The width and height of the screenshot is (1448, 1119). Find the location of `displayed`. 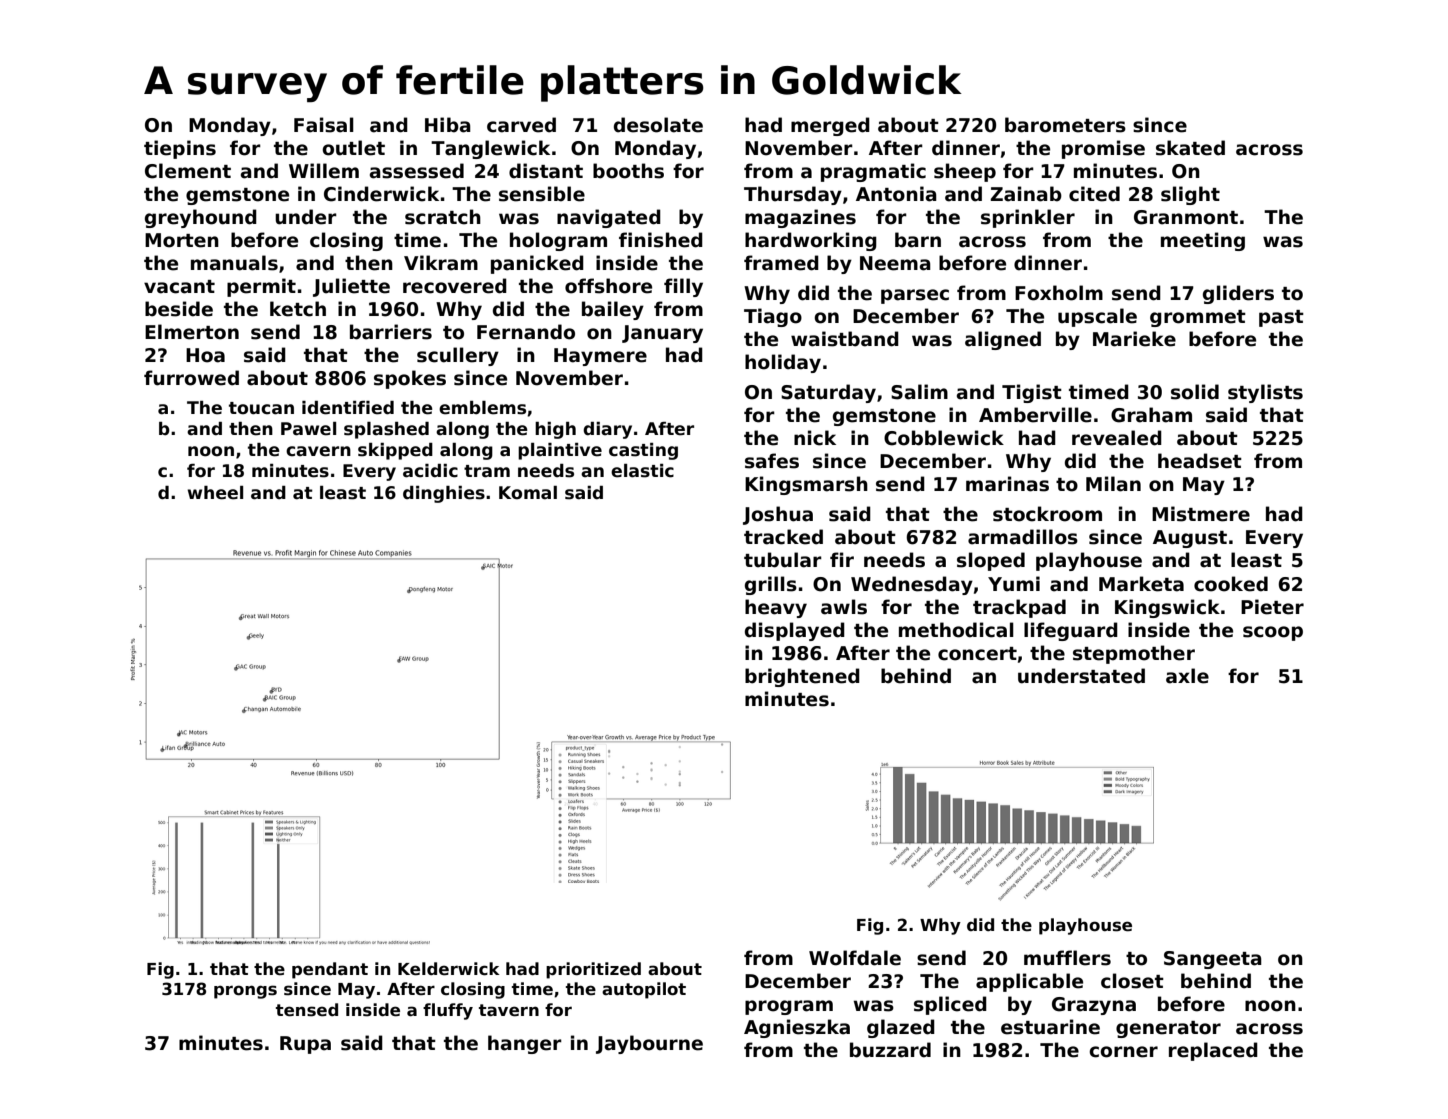

displayed is located at coordinates (795, 631).
